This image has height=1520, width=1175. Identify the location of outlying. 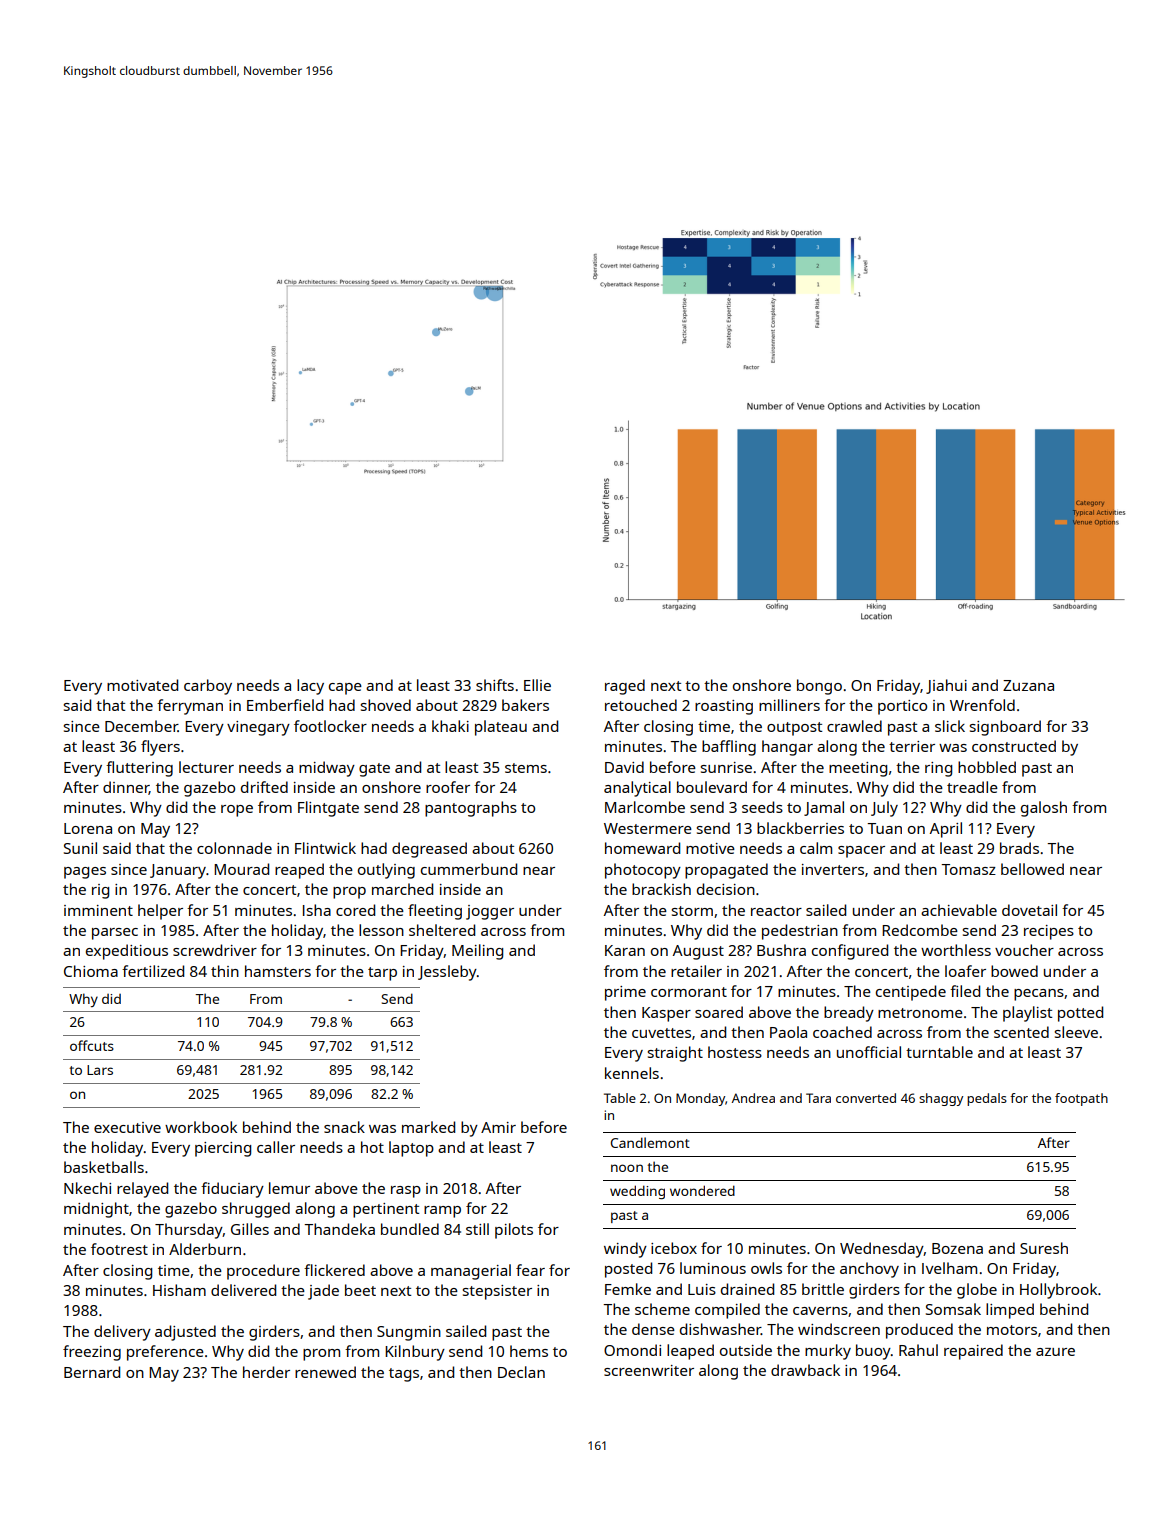
(386, 871).
